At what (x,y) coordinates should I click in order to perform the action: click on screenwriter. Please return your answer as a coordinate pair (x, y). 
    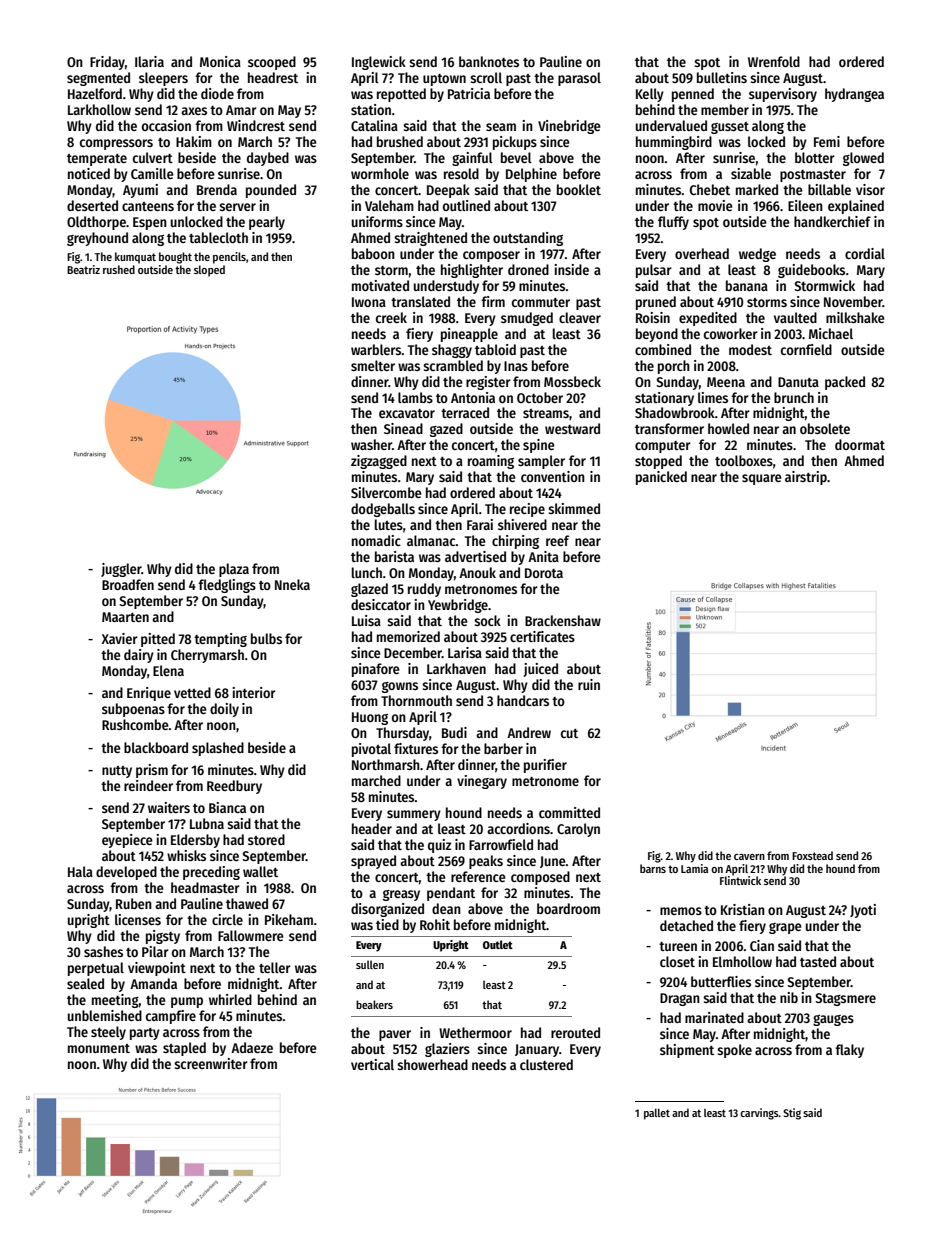
    Looking at the image, I should click on (211, 1063).
